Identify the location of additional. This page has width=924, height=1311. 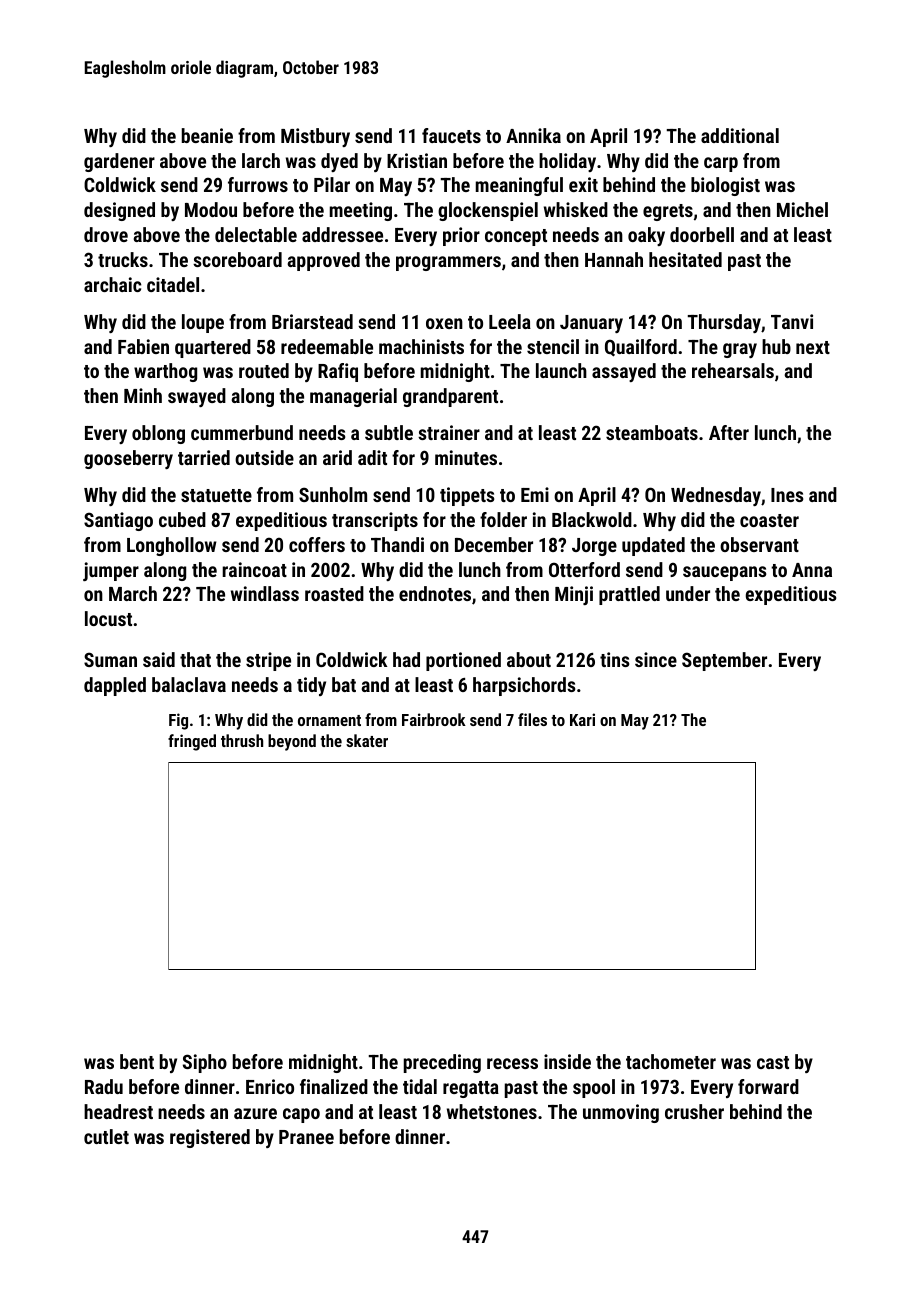
(740, 135).
